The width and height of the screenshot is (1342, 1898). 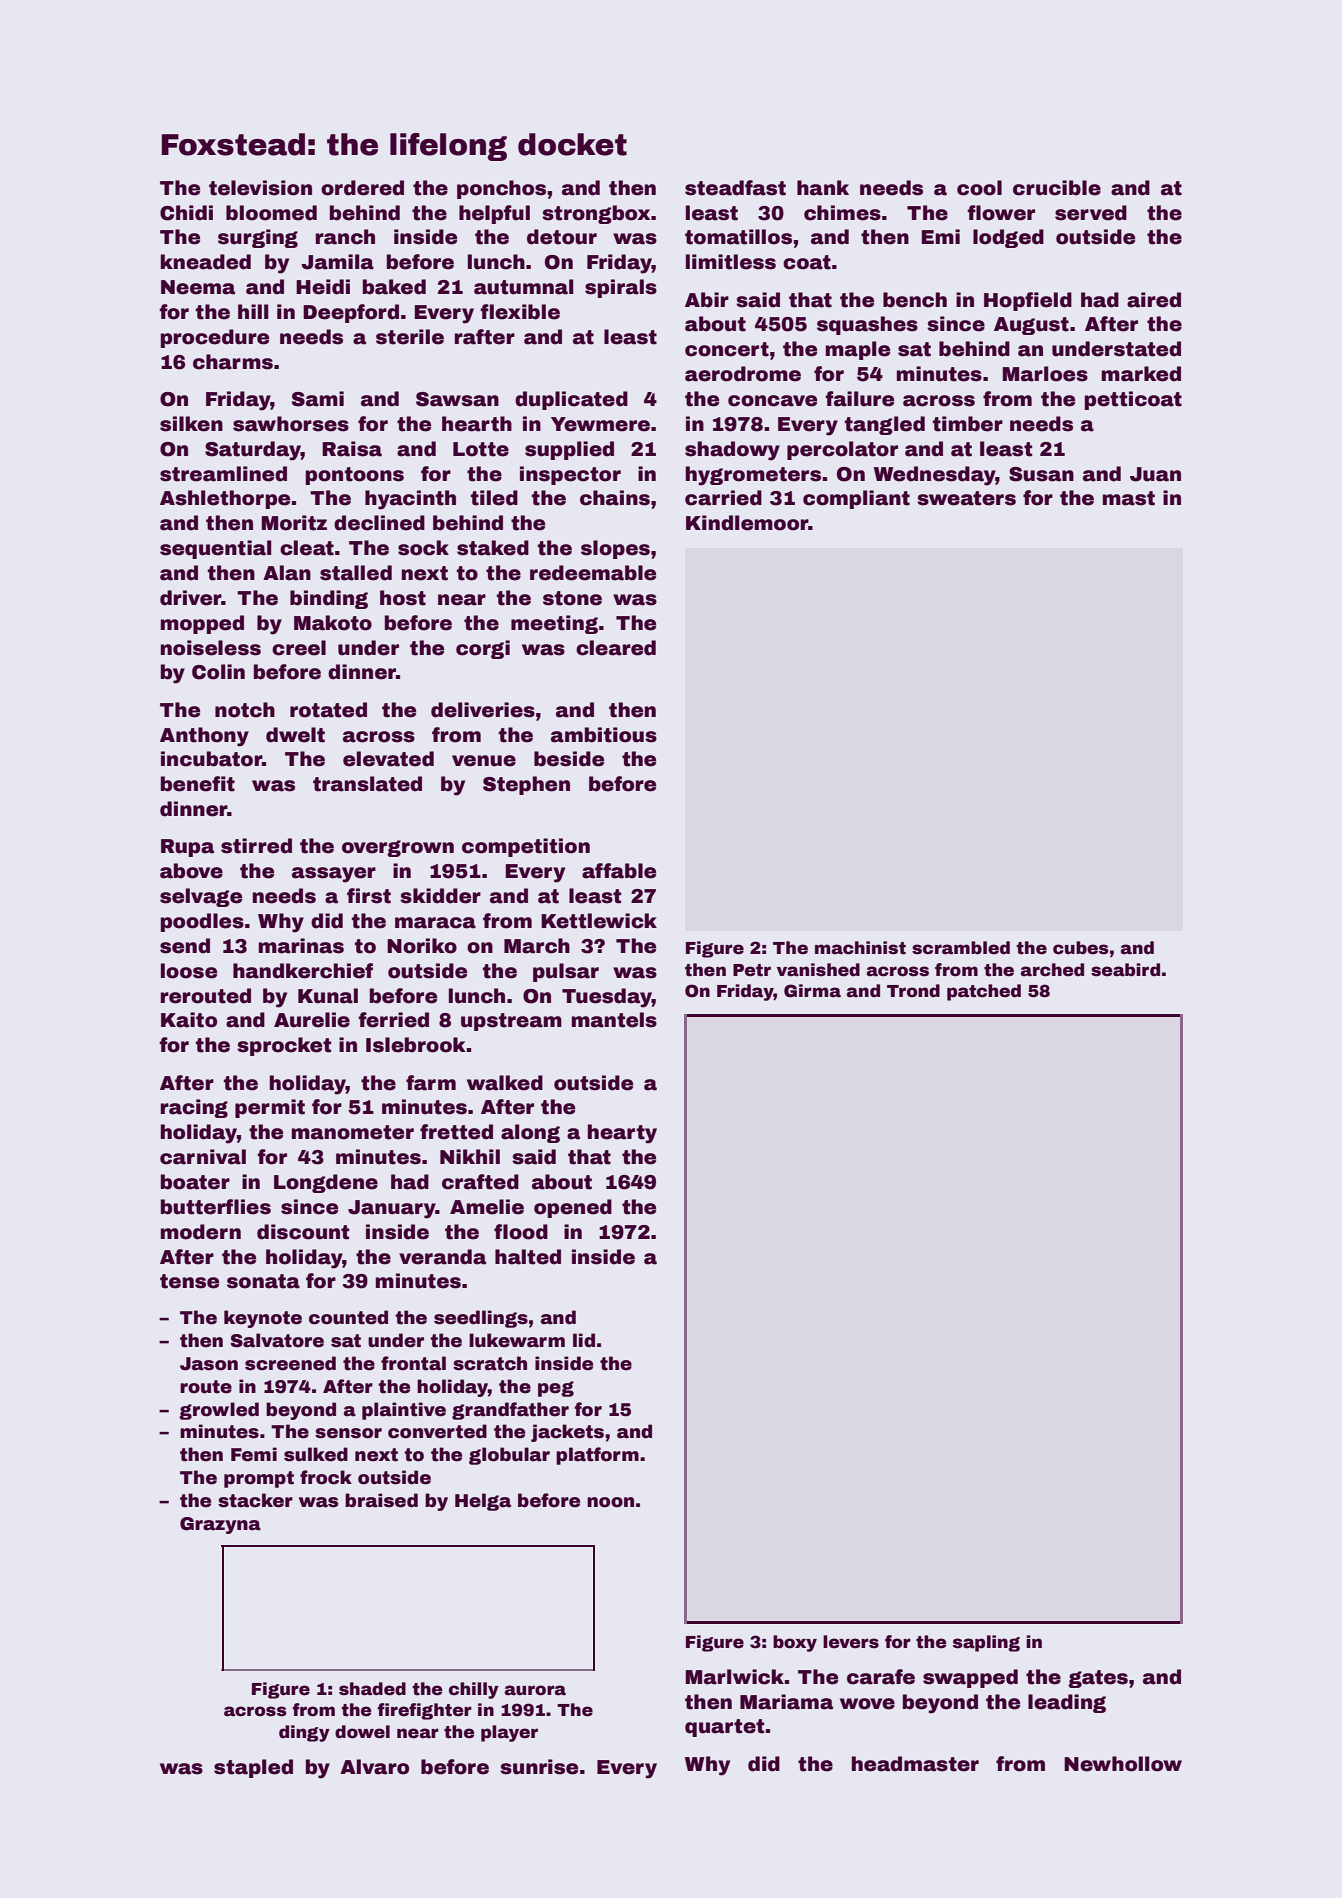 I want to click on sock, so click(x=423, y=548).
